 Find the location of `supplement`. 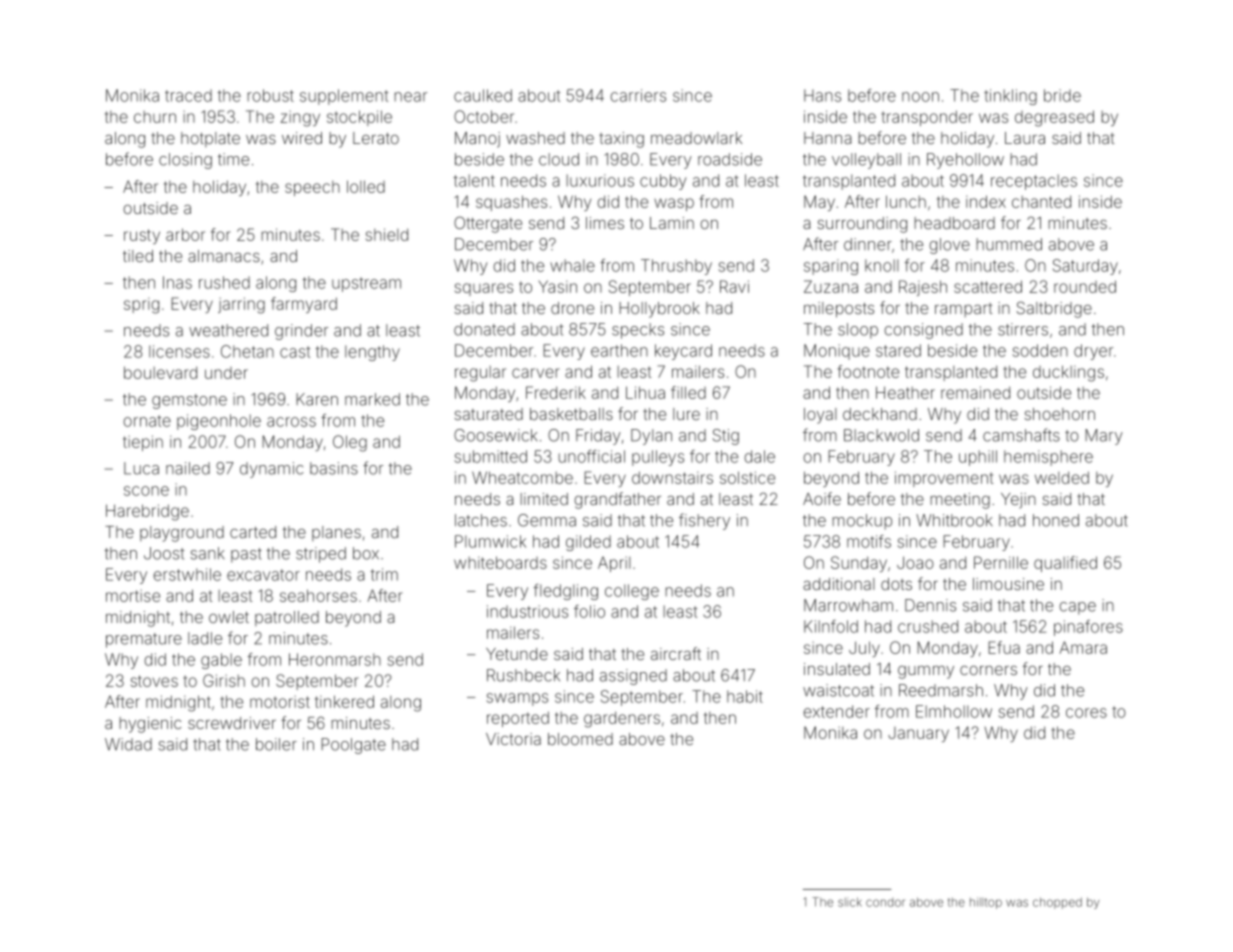

supplement is located at coordinates (344, 97).
